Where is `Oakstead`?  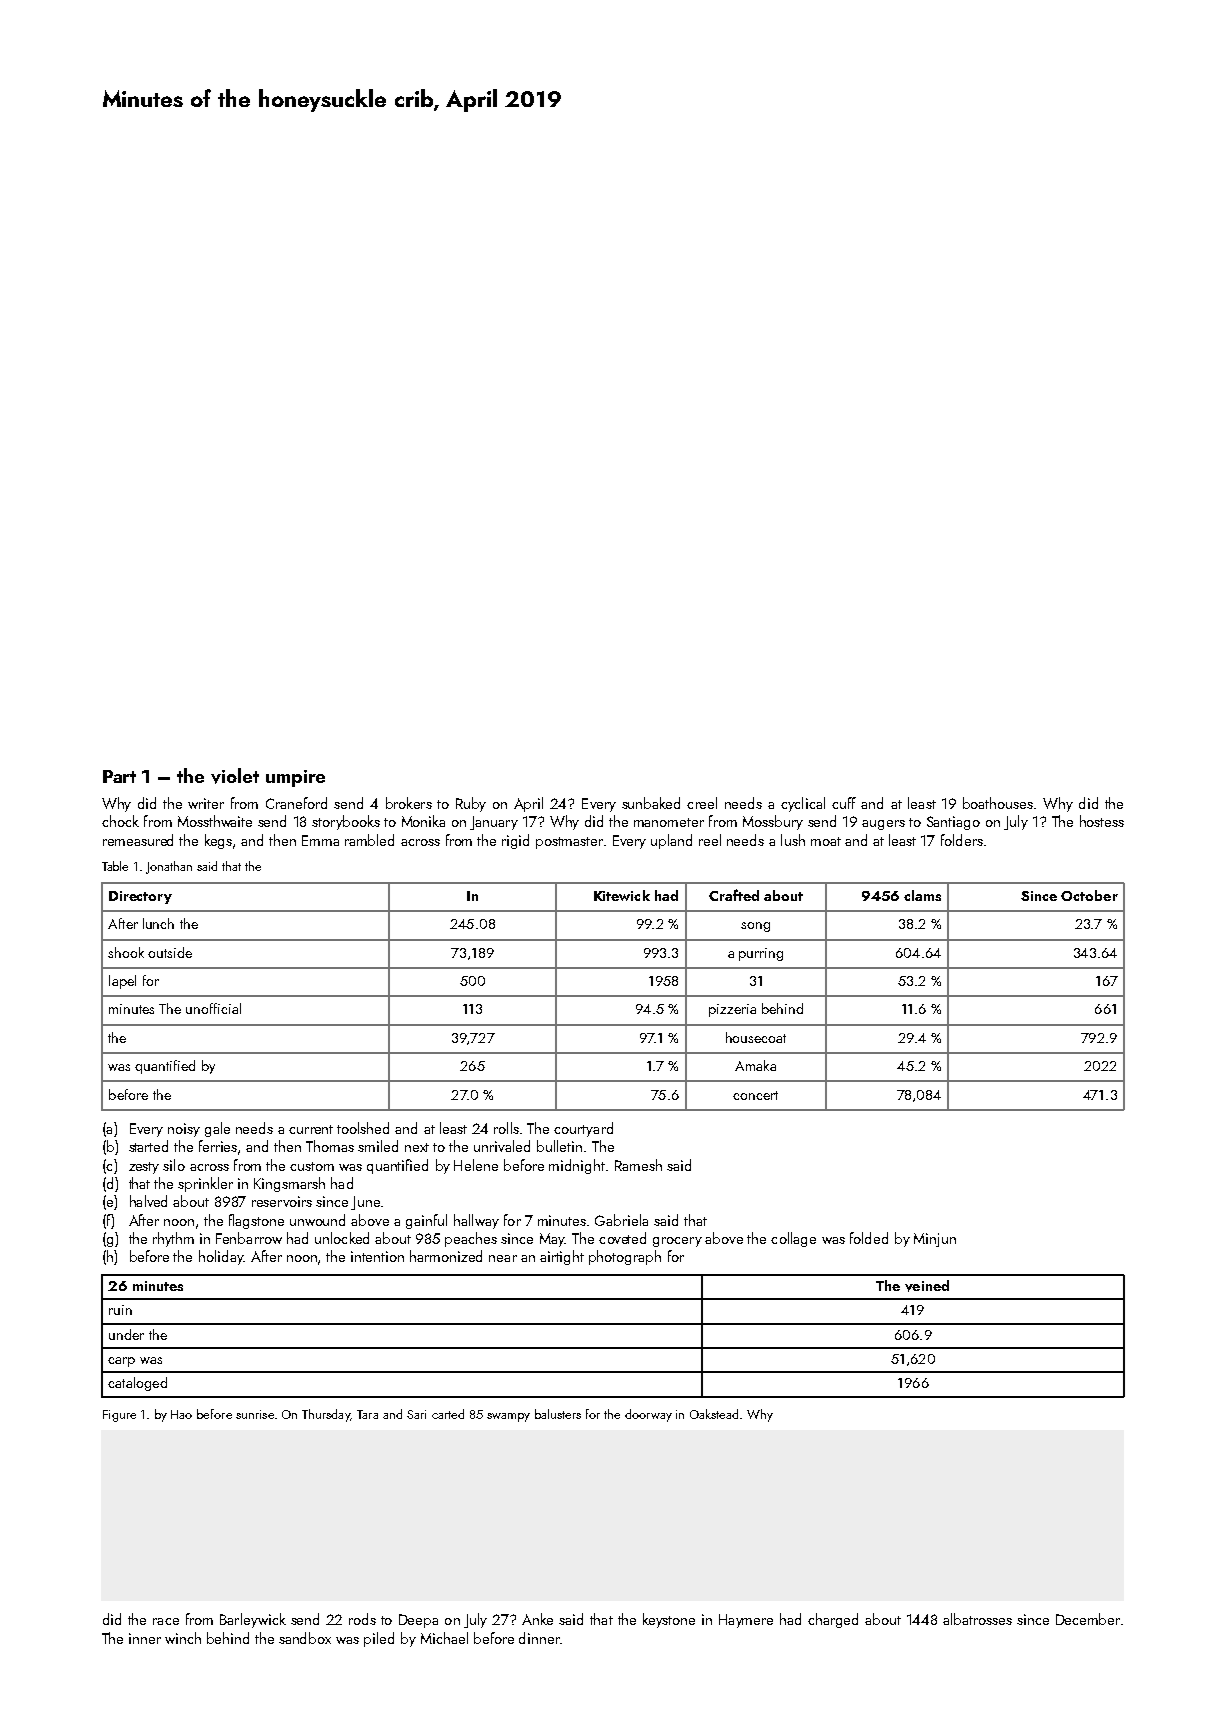 Oakstead is located at coordinates (714, 1414).
